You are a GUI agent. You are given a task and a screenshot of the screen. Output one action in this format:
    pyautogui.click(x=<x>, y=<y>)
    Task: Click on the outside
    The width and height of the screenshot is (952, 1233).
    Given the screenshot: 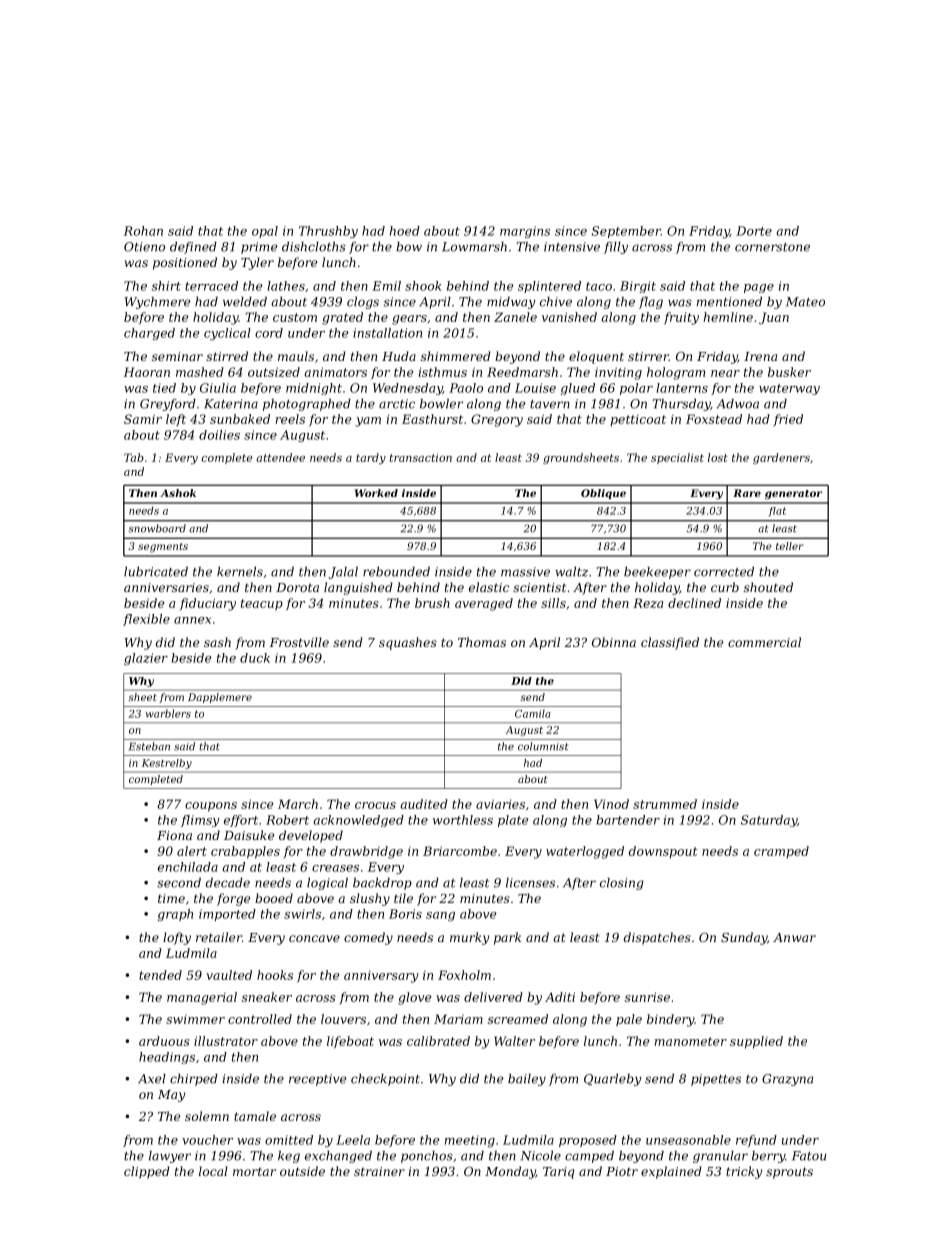 What is the action you would take?
    pyautogui.click(x=302, y=1171)
